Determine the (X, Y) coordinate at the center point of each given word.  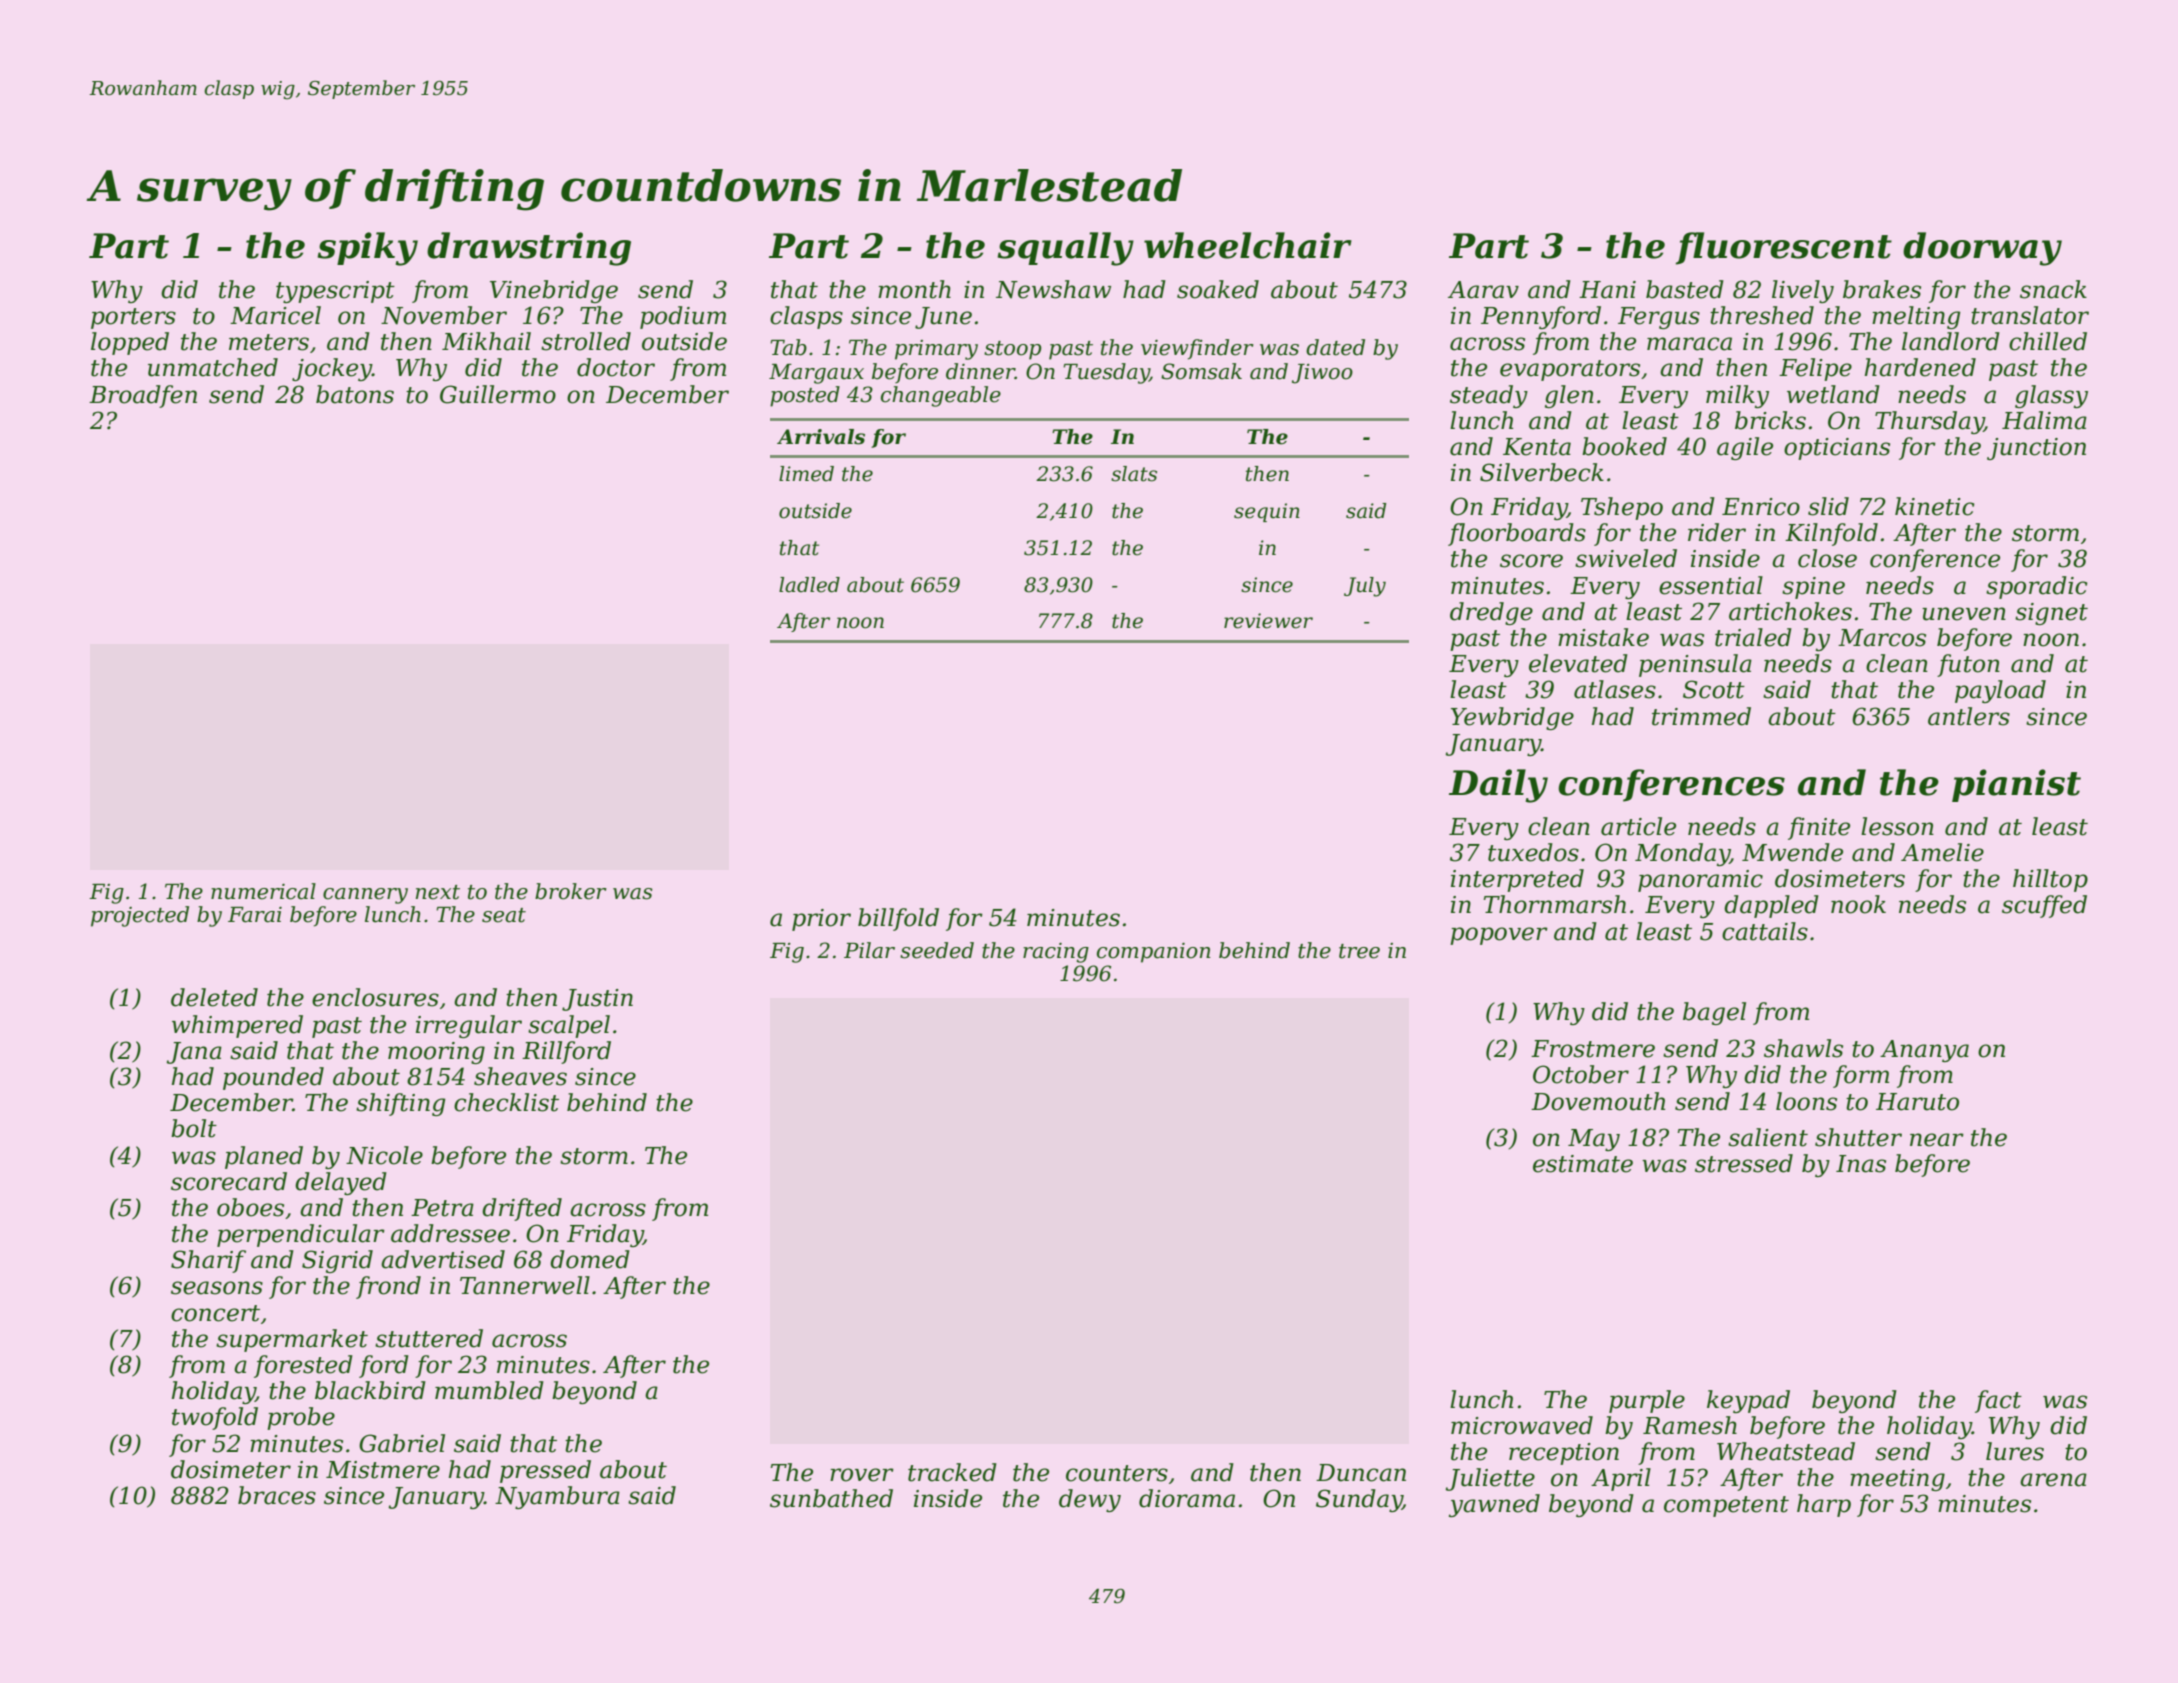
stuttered (429, 1338)
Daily (1498, 786)
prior (821, 920)
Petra (442, 1208)
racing (1056, 953)
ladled (809, 585)
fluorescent (1784, 248)
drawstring (529, 249)
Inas (1861, 1164)
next (438, 892)
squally (1065, 249)
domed (590, 1259)
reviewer (1268, 621)
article (1638, 826)
